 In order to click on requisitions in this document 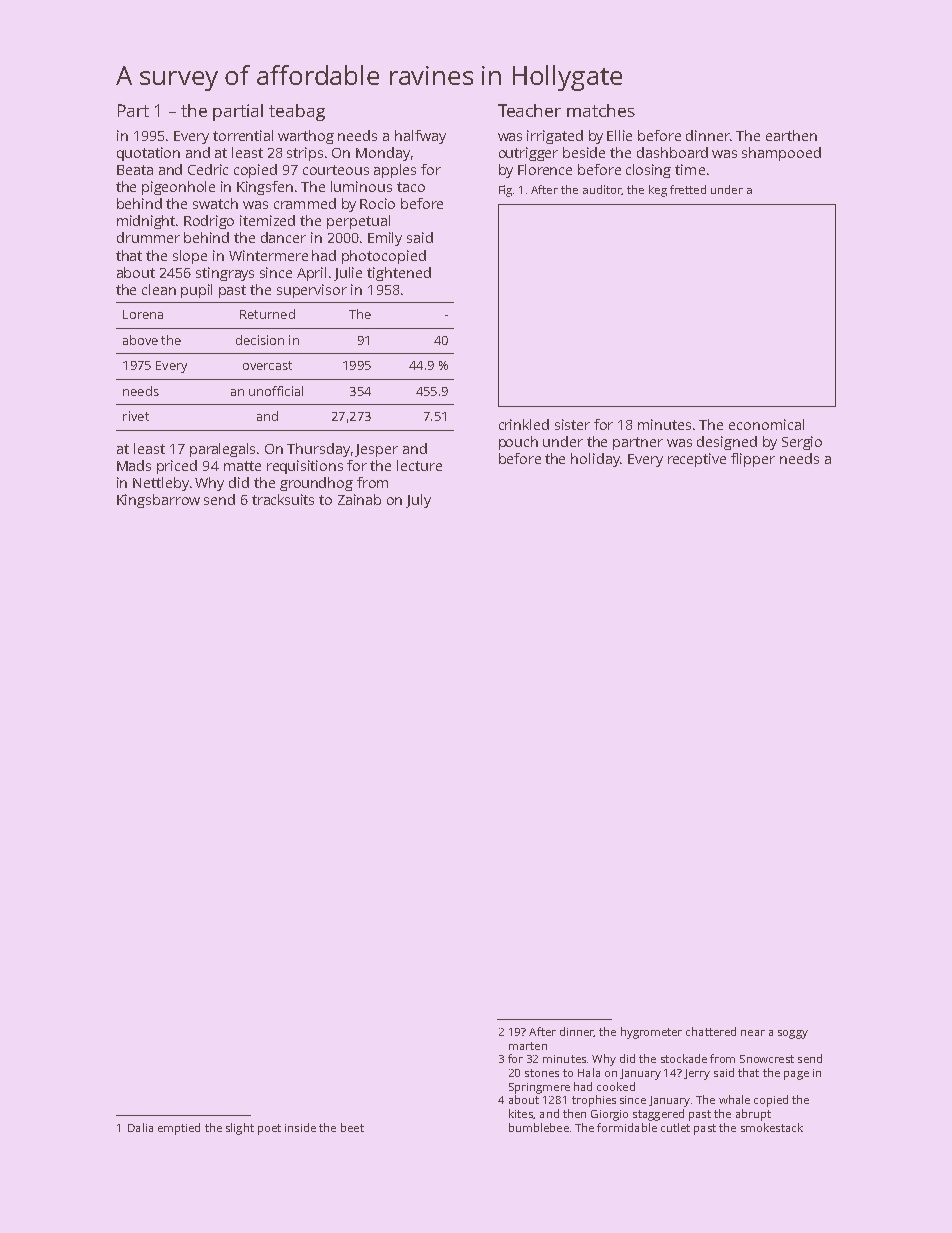, I will do `click(305, 467)`.
